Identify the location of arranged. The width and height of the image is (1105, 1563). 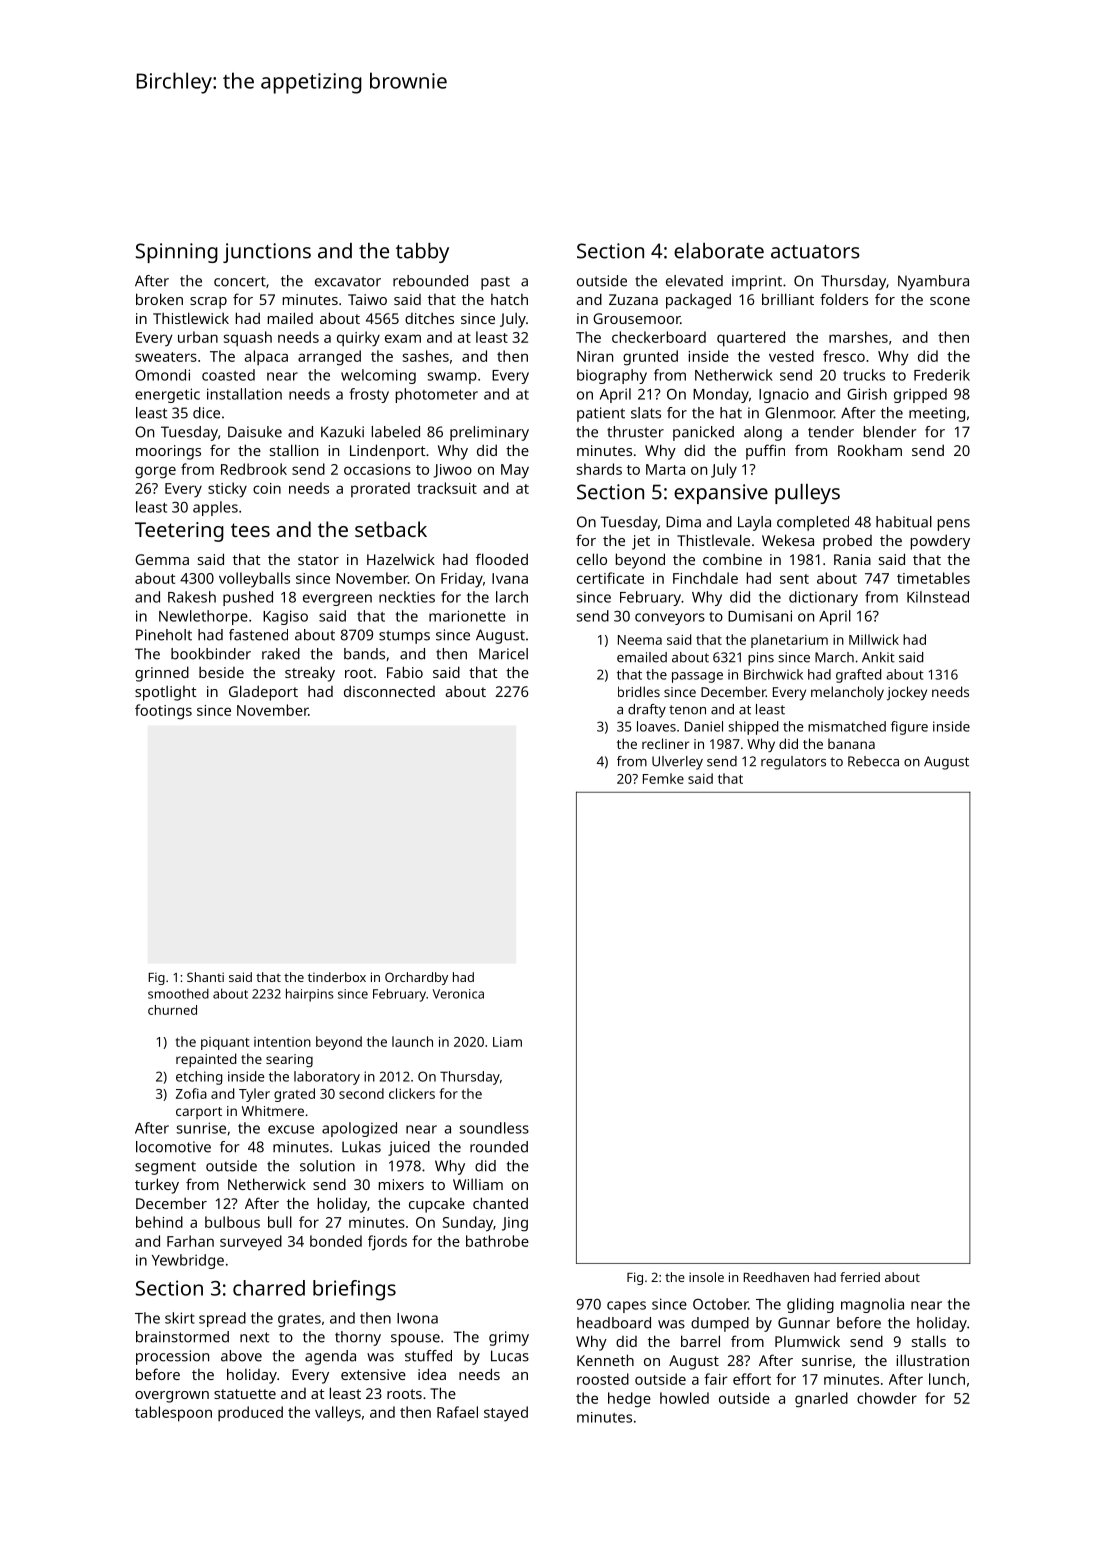
(329, 358).
